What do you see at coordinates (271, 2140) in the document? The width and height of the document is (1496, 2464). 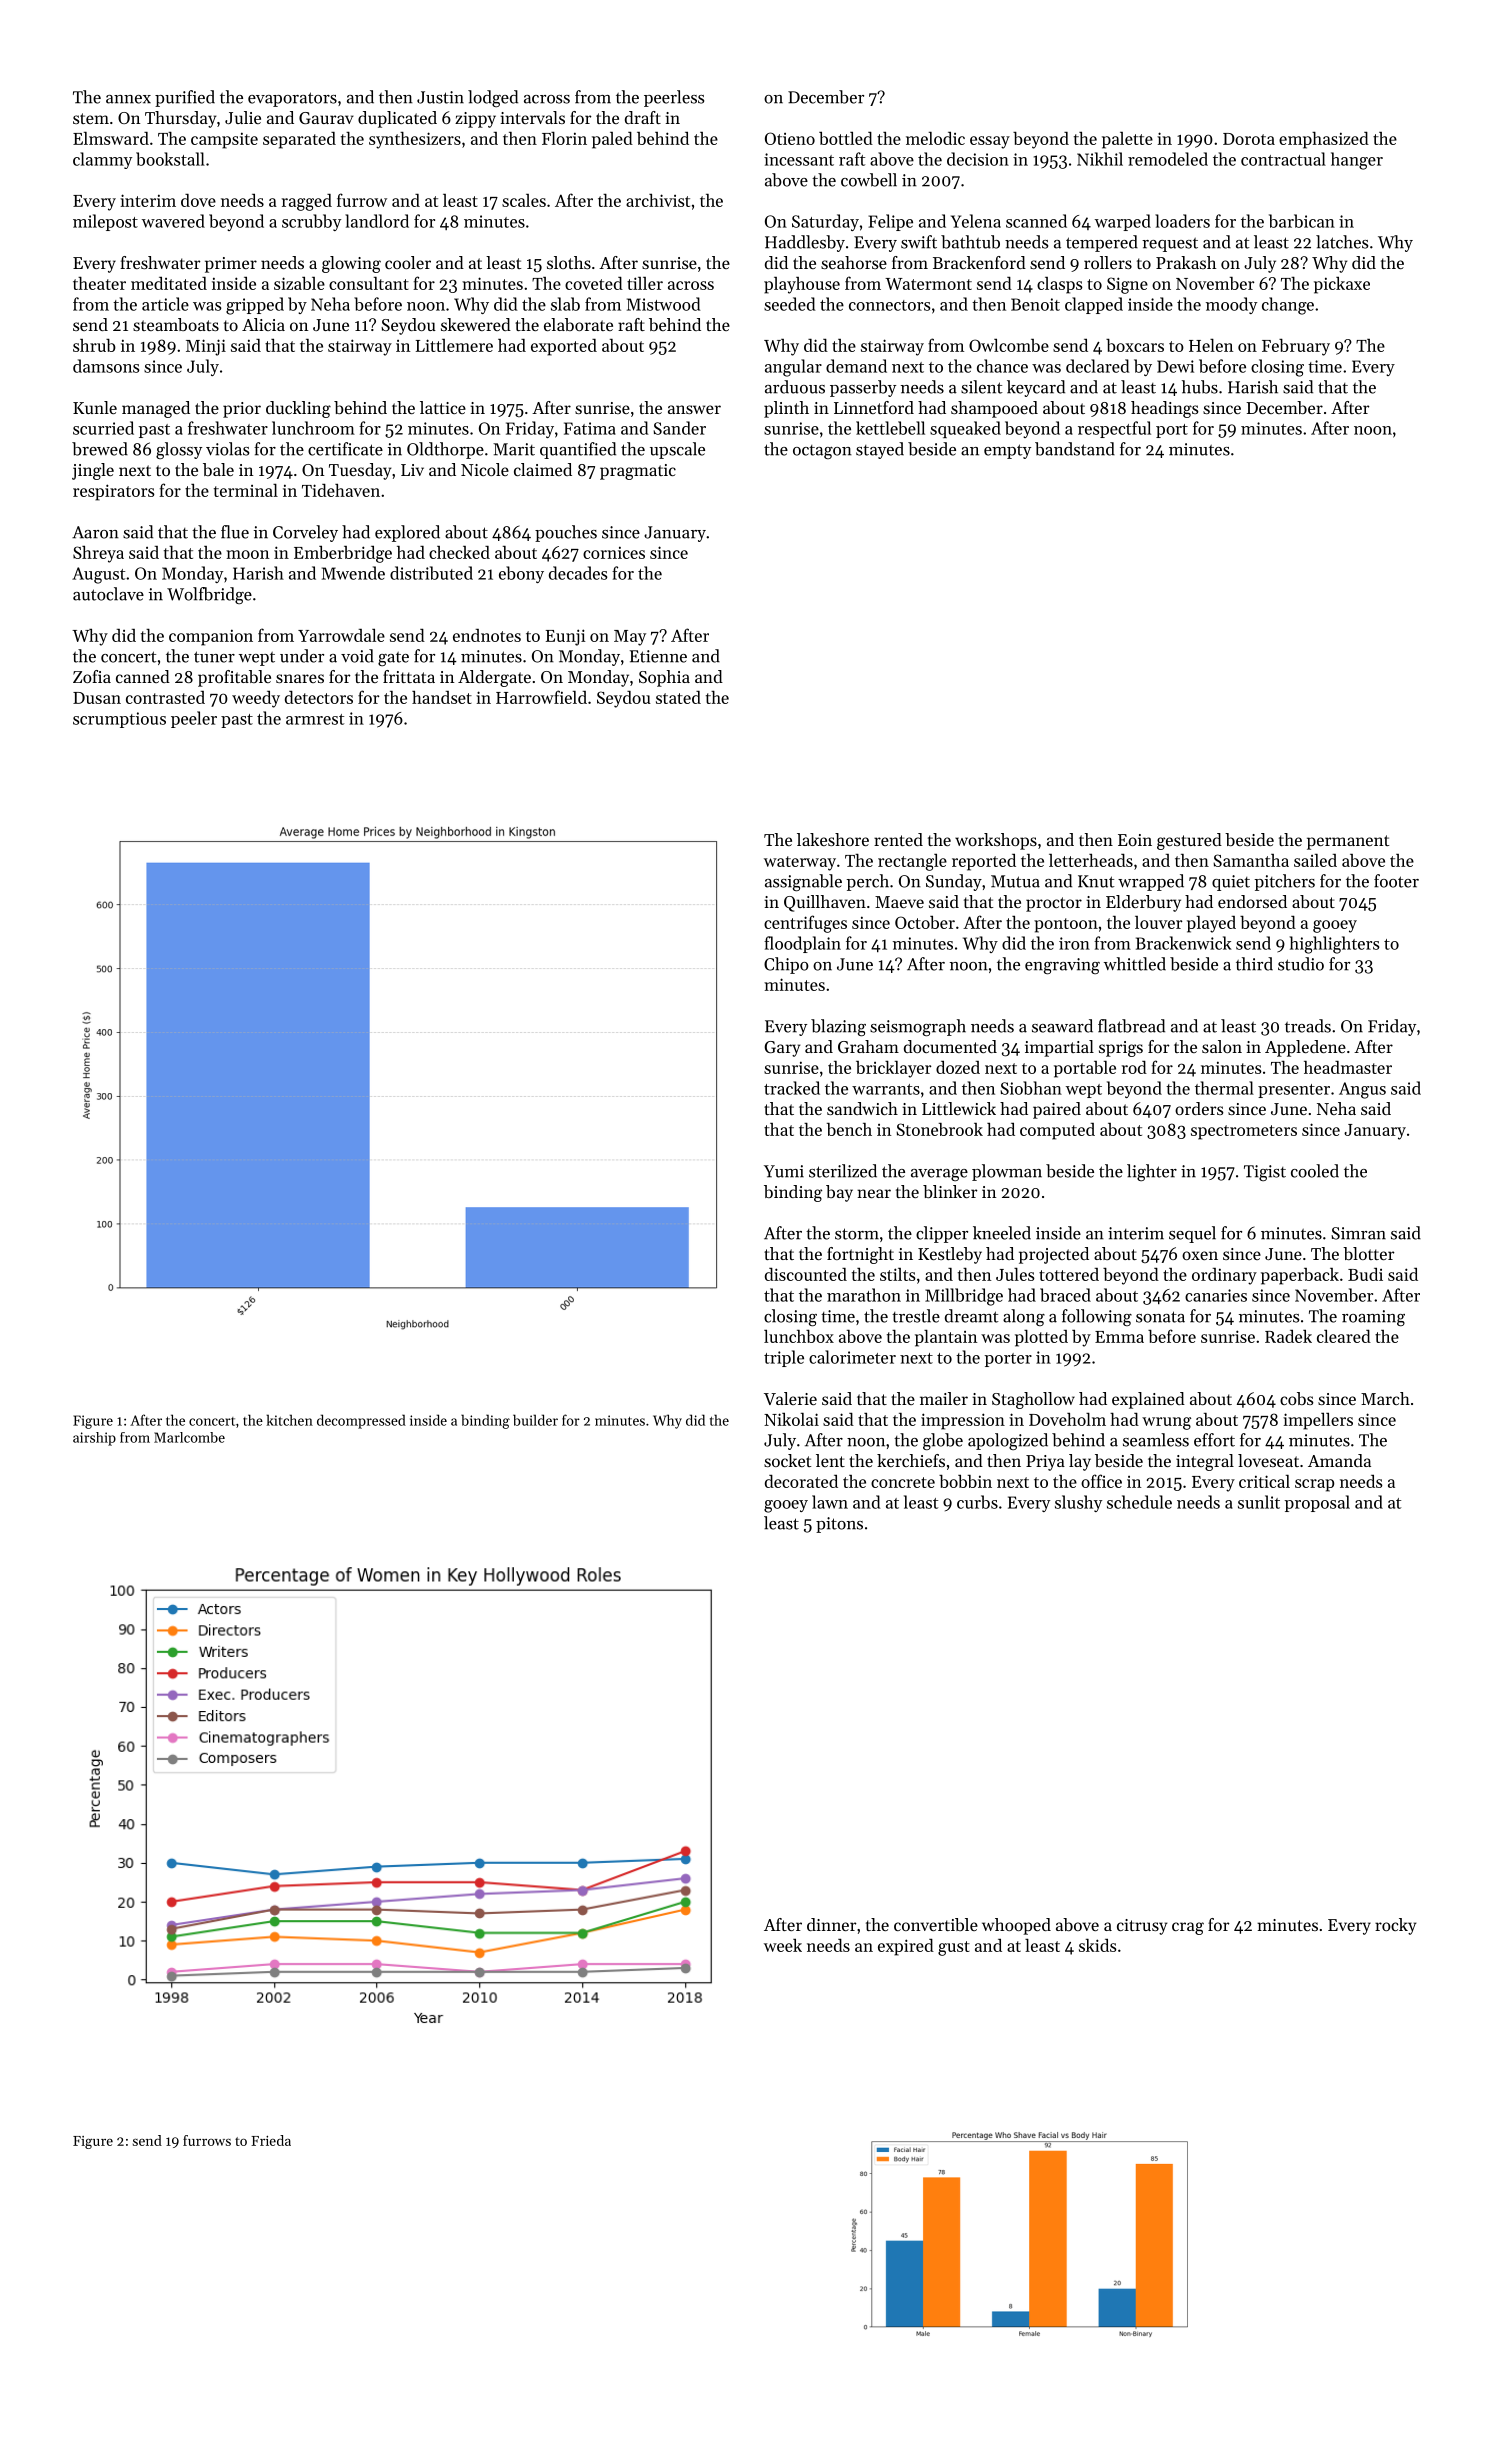 I see `Frieda` at bounding box center [271, 2140].
